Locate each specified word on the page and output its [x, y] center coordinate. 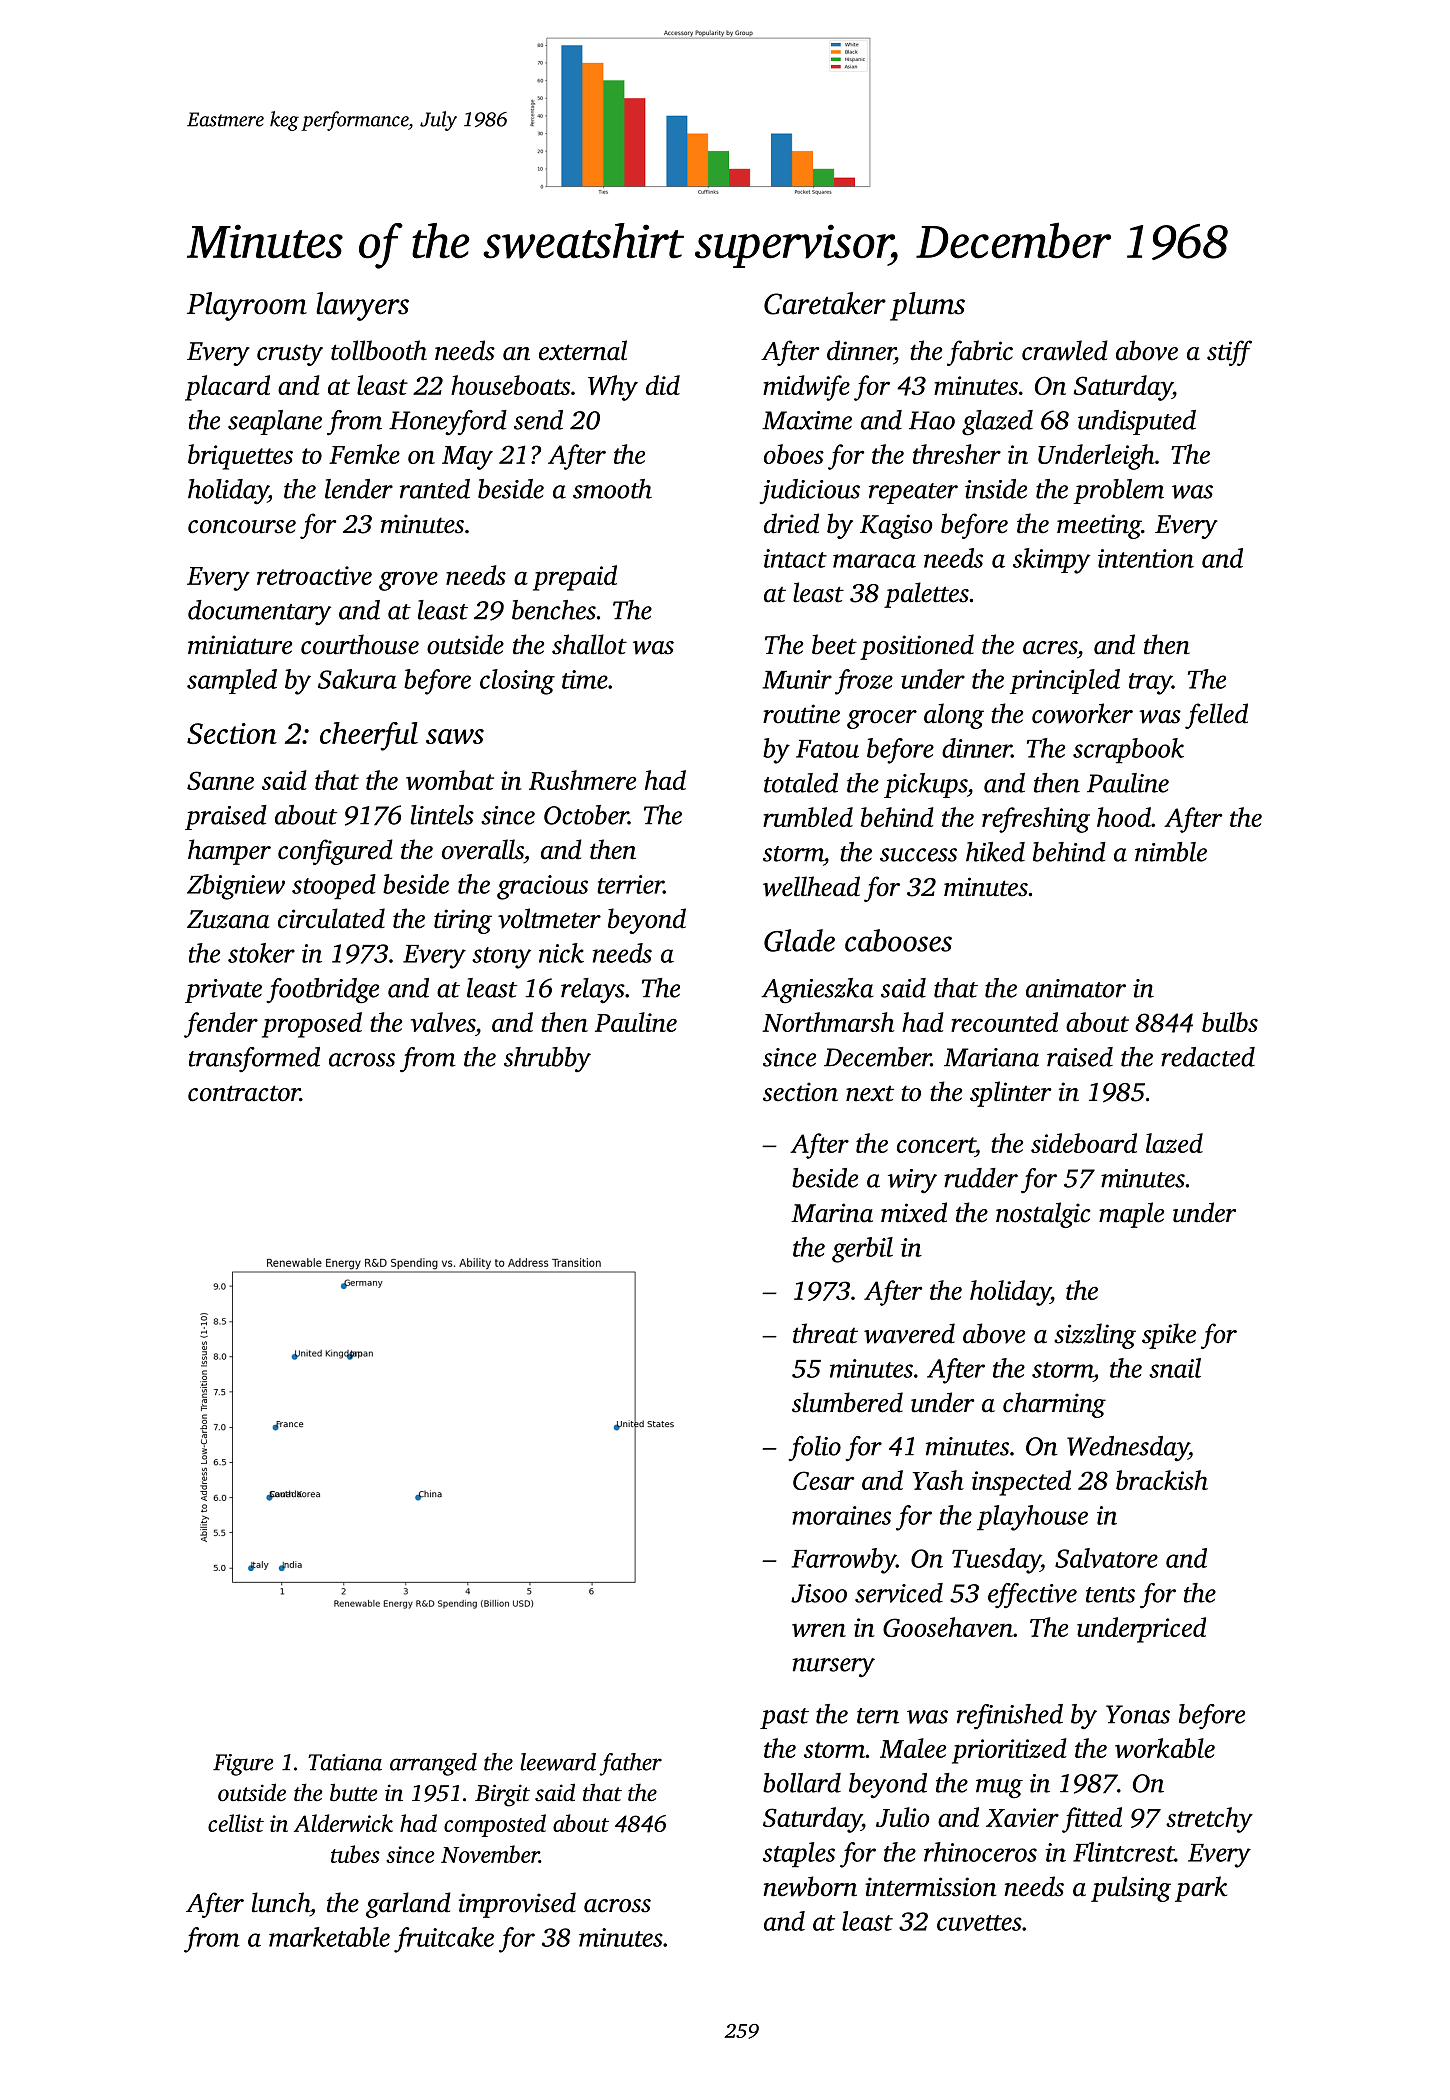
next [870, 1093]
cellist [236, 1823]
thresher [957, 454]
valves [443, 1022]
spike [1169, 1336]
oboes [794, 454]
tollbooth [379, 350]
